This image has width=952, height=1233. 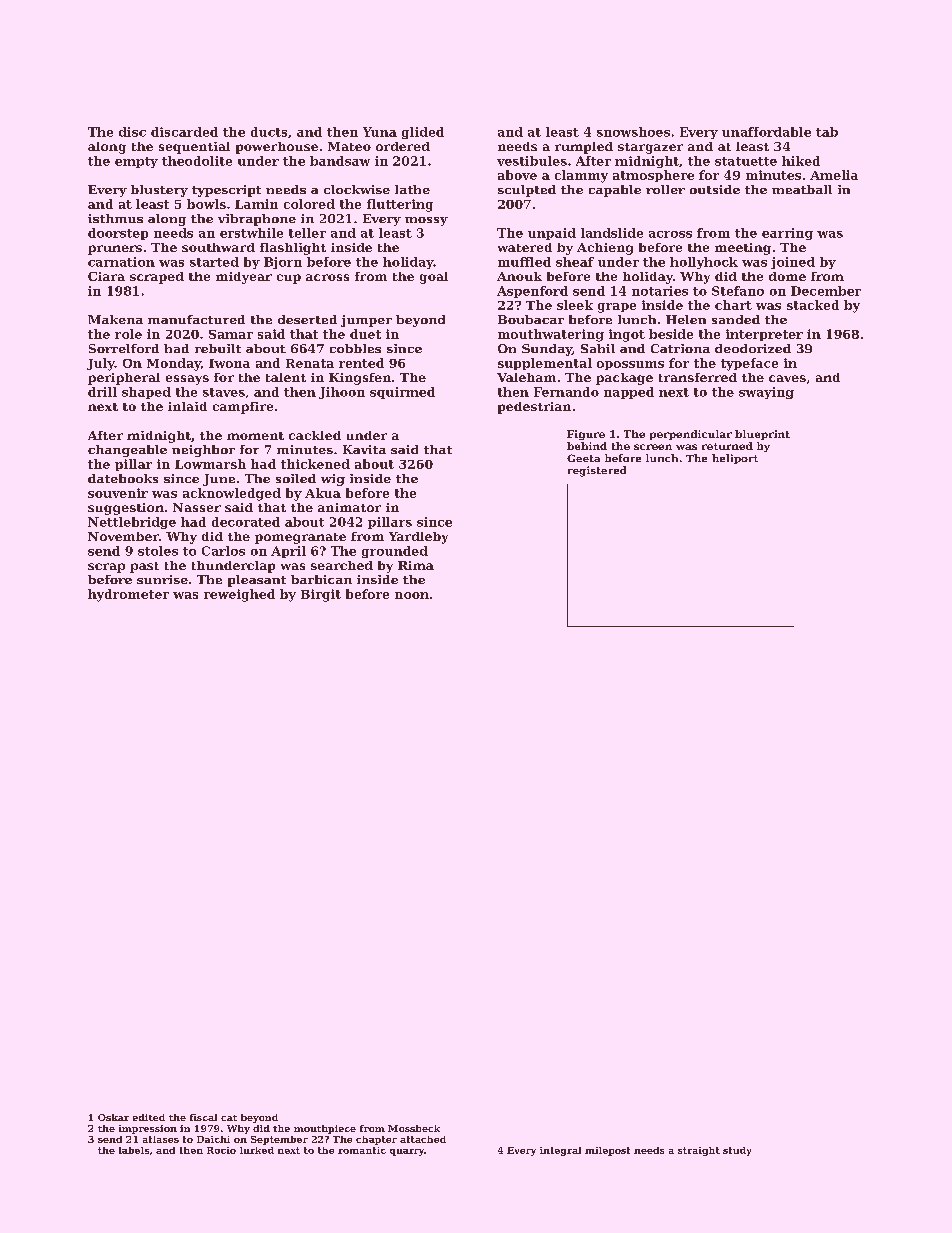 I want to click on heliport, so click(x=735, y=459).
